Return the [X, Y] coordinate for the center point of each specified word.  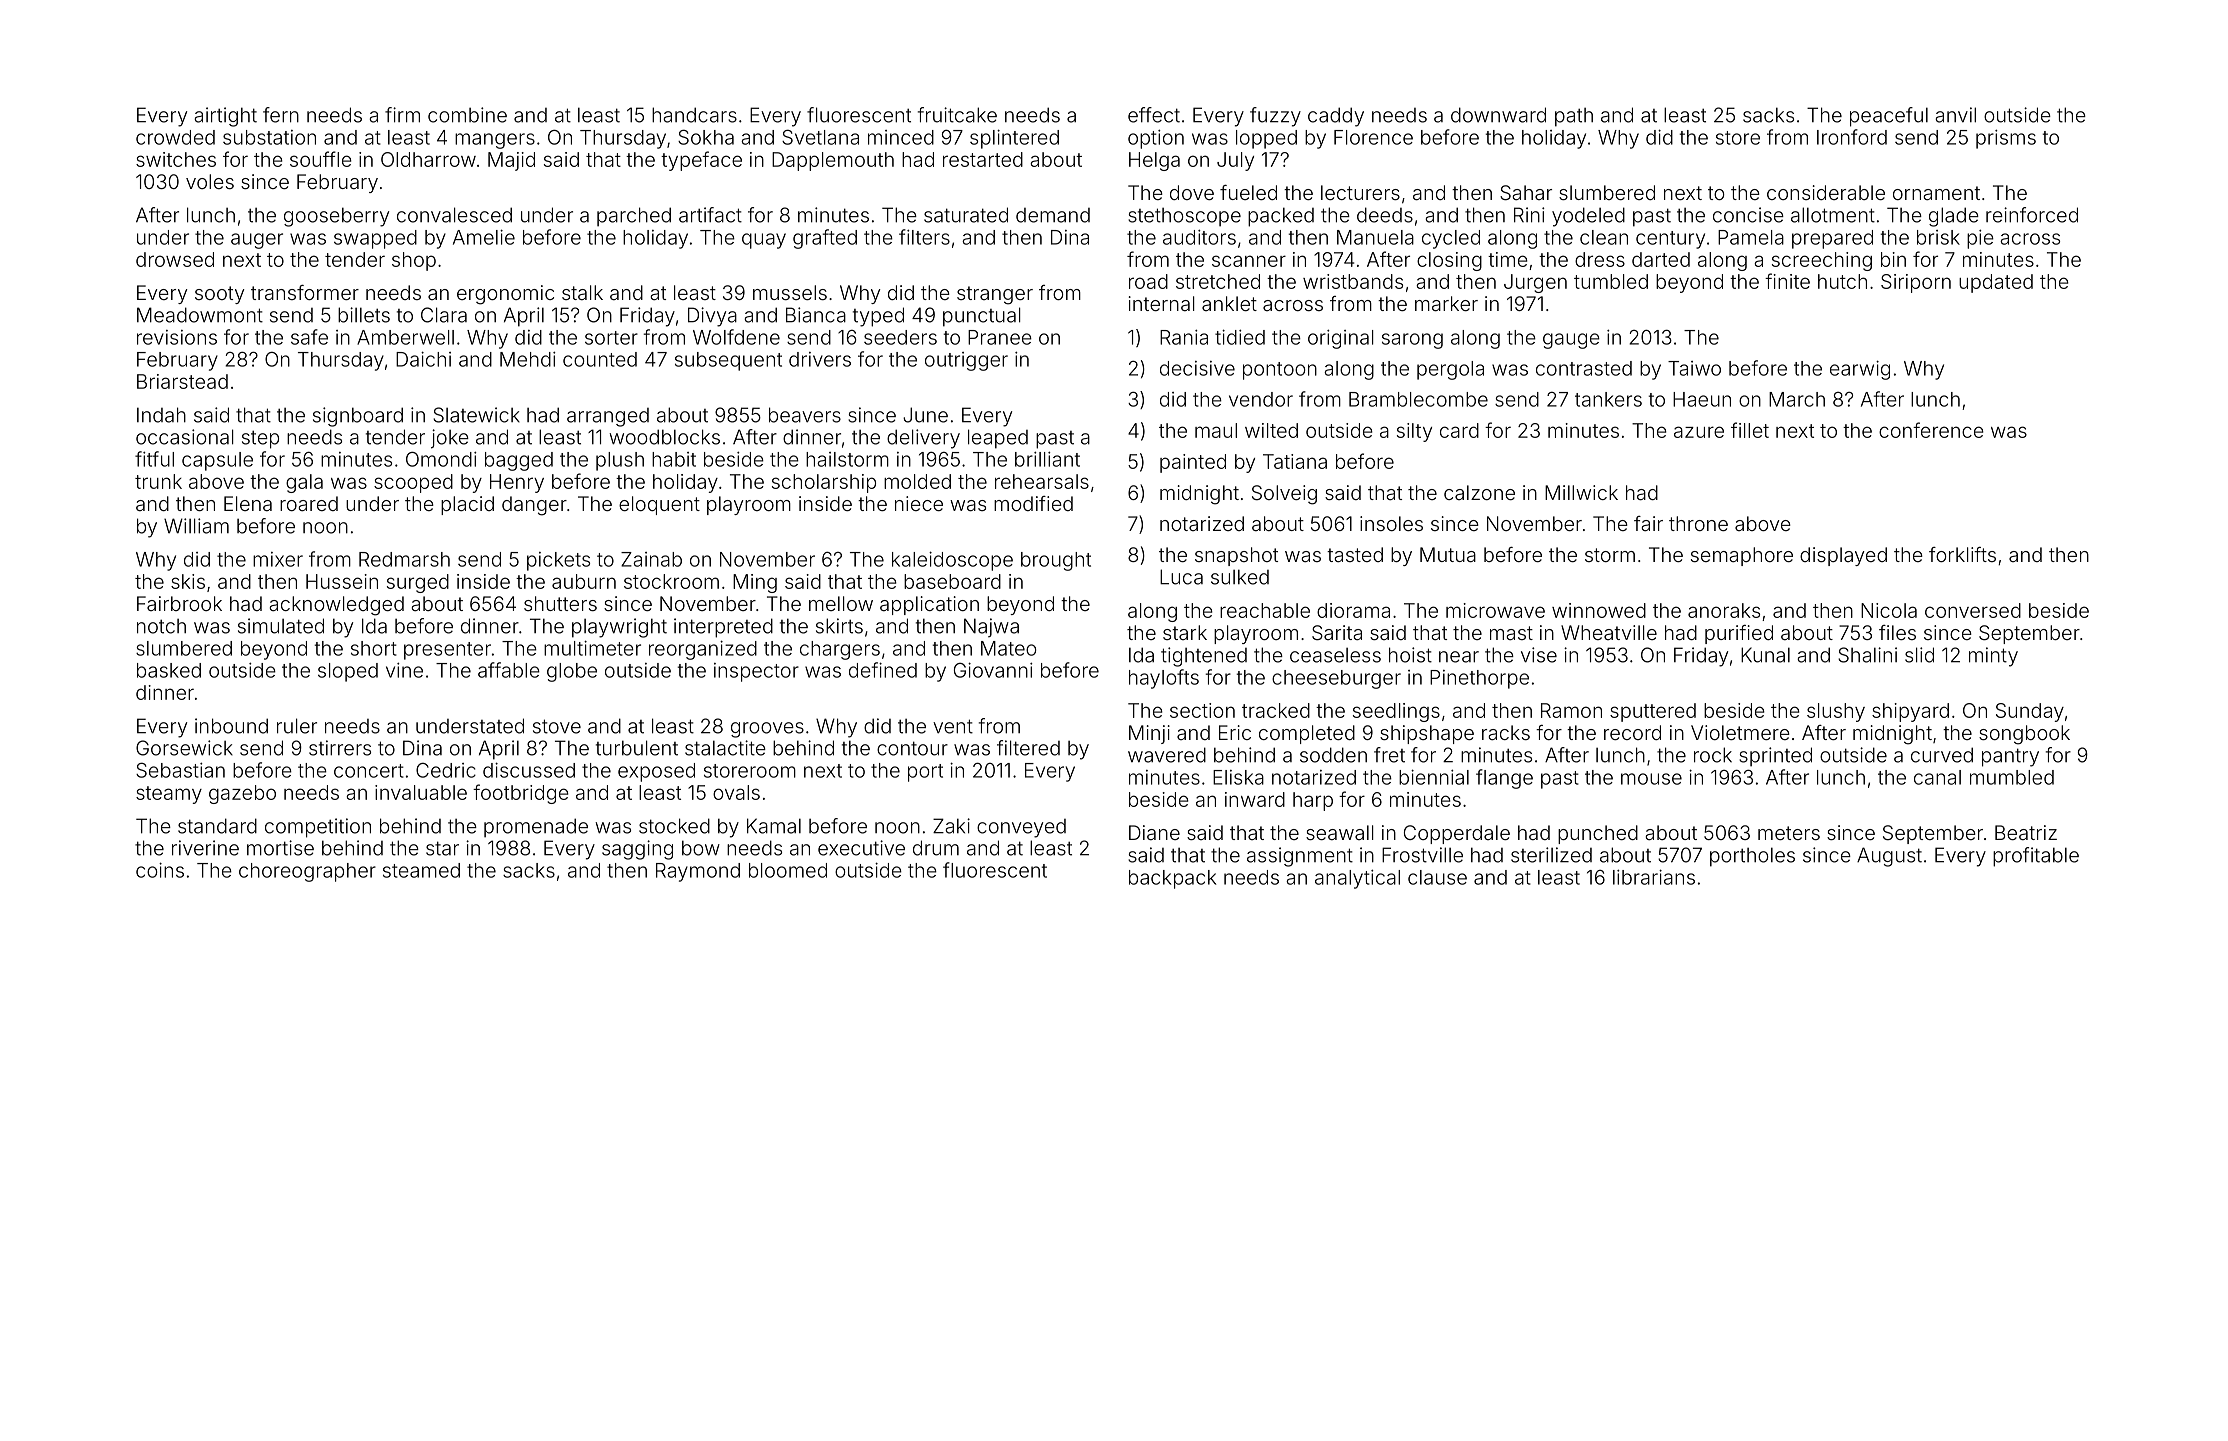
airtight [225, 117]
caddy [1336, 117]
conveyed [1021, 828]
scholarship [824, 483]
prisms [2006, 139]
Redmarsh [404, 559]
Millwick [1581, 492]
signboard [358, 417]
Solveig [1284, 495]
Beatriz [2026, 832]
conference [1931, 430]
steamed [421, 870]
